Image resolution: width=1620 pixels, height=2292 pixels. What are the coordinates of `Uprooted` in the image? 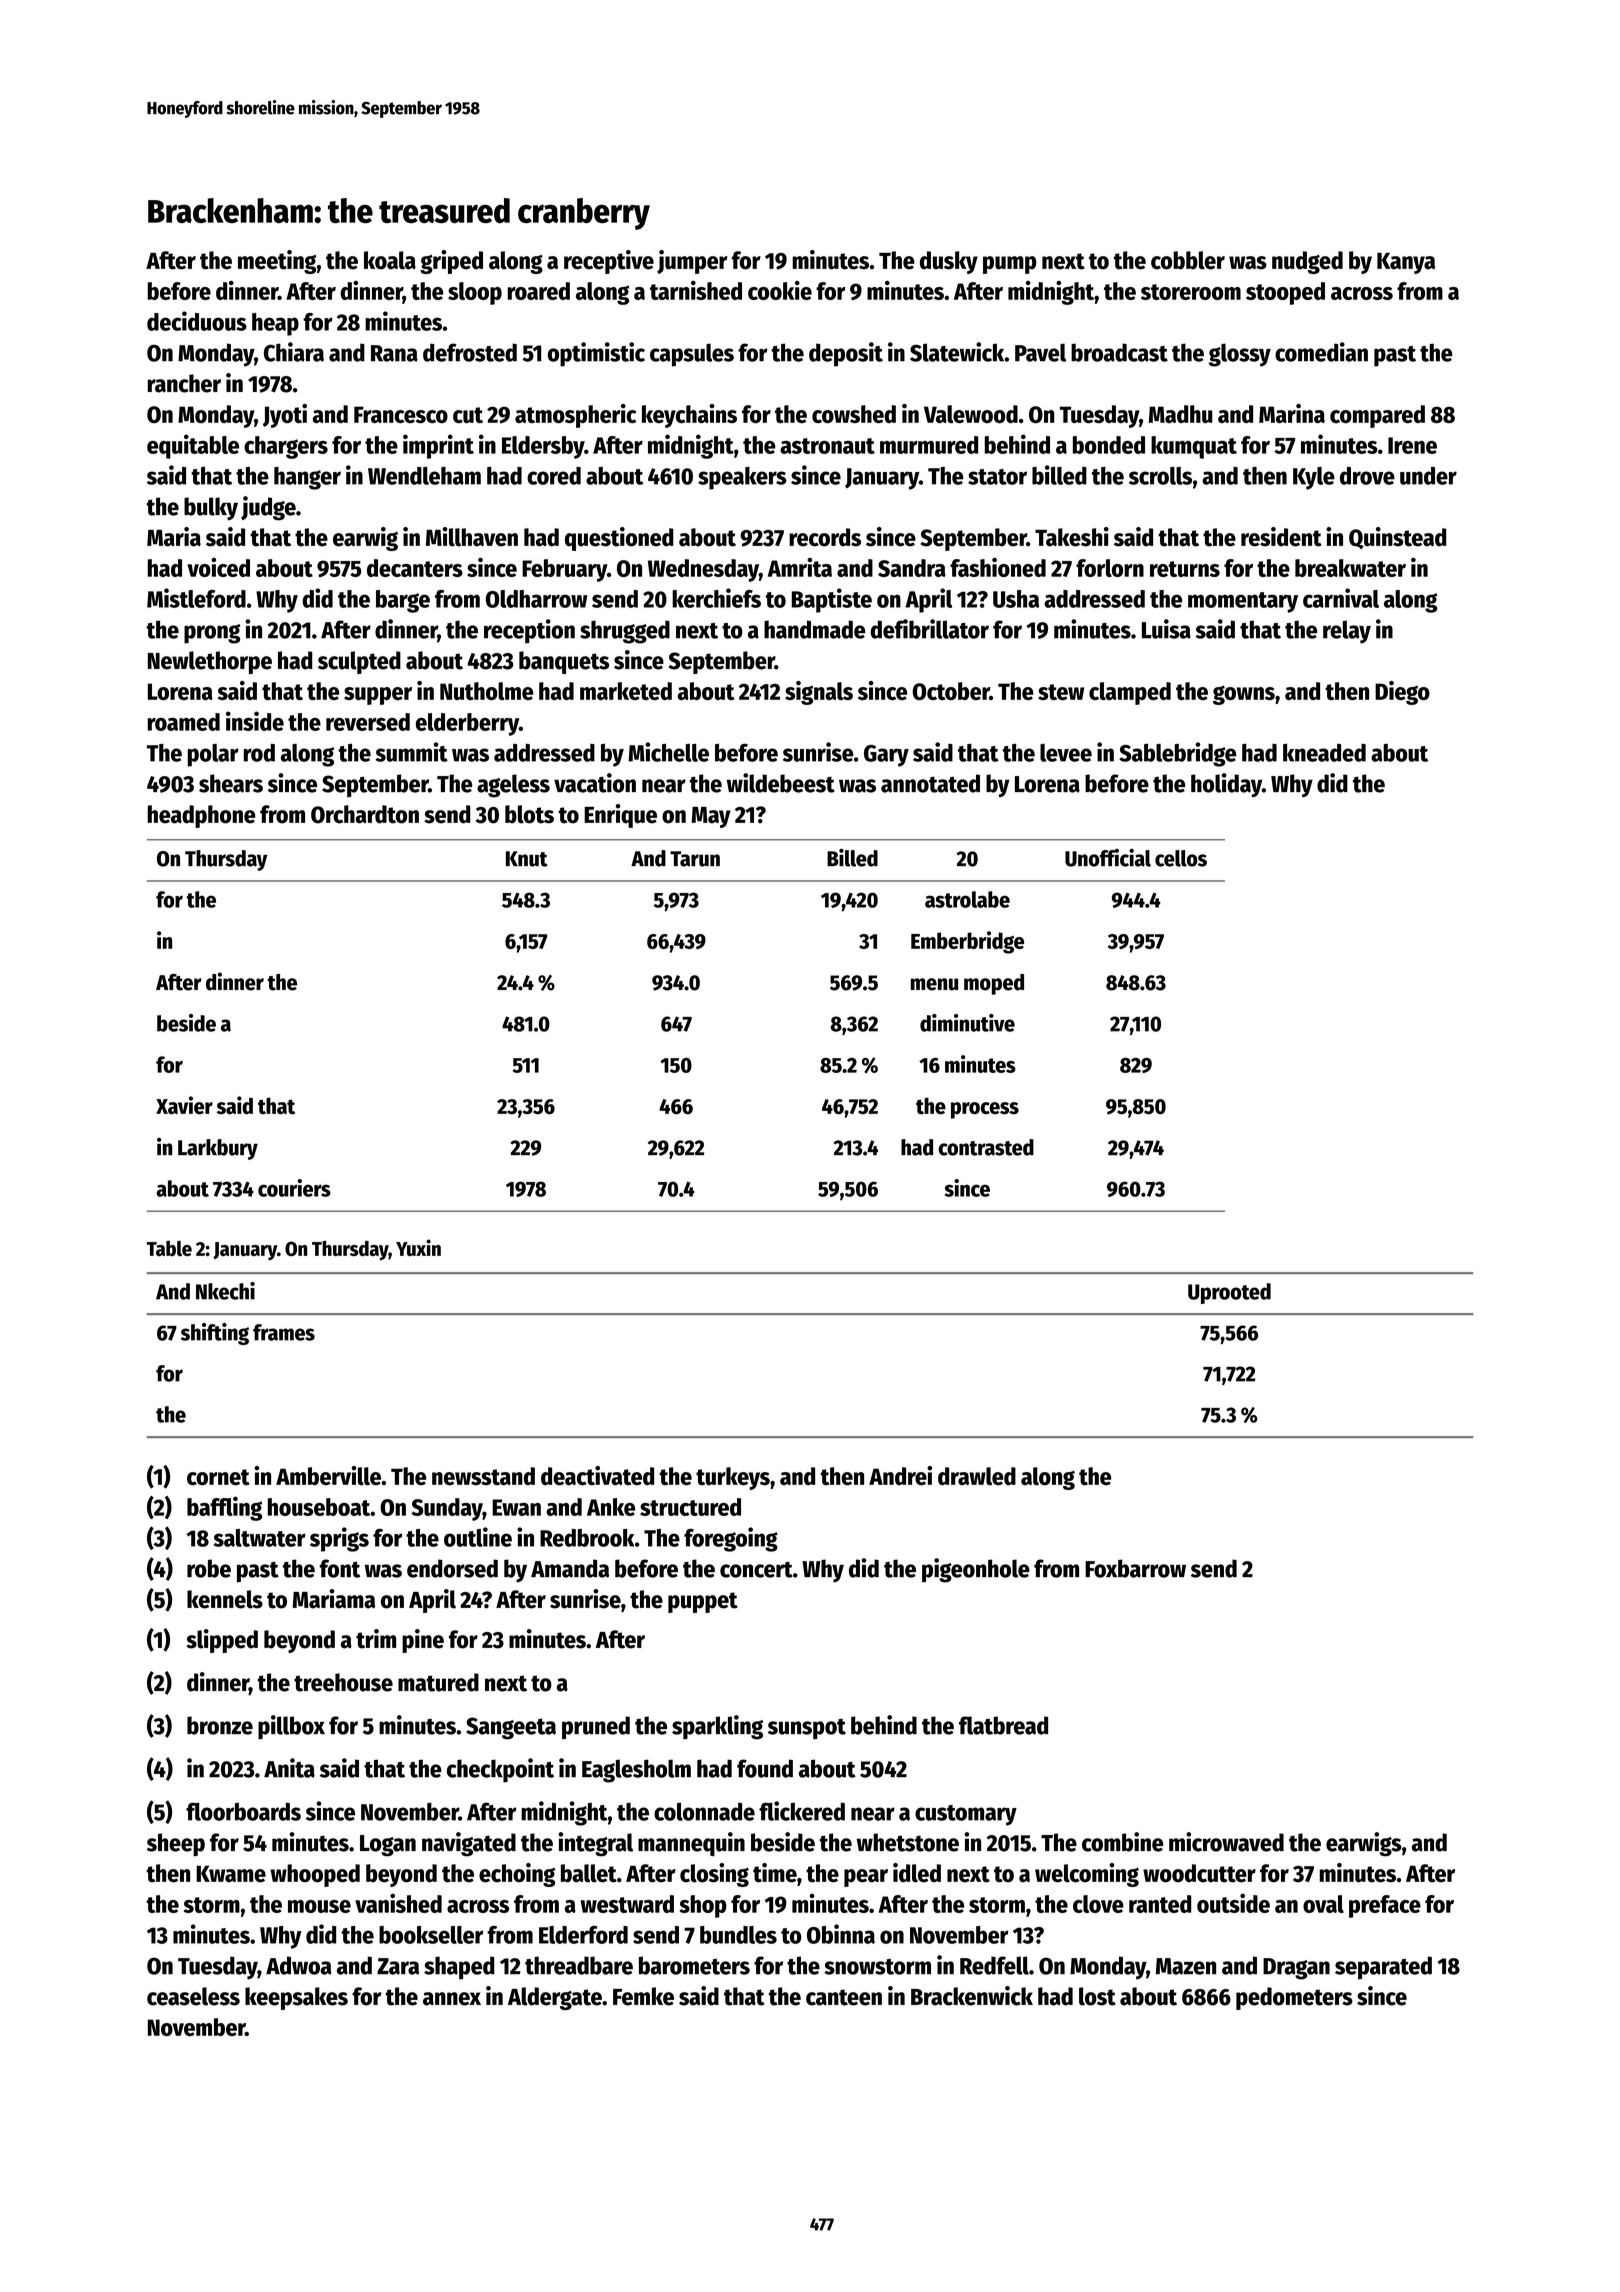 It's located at (1229, 1293).
